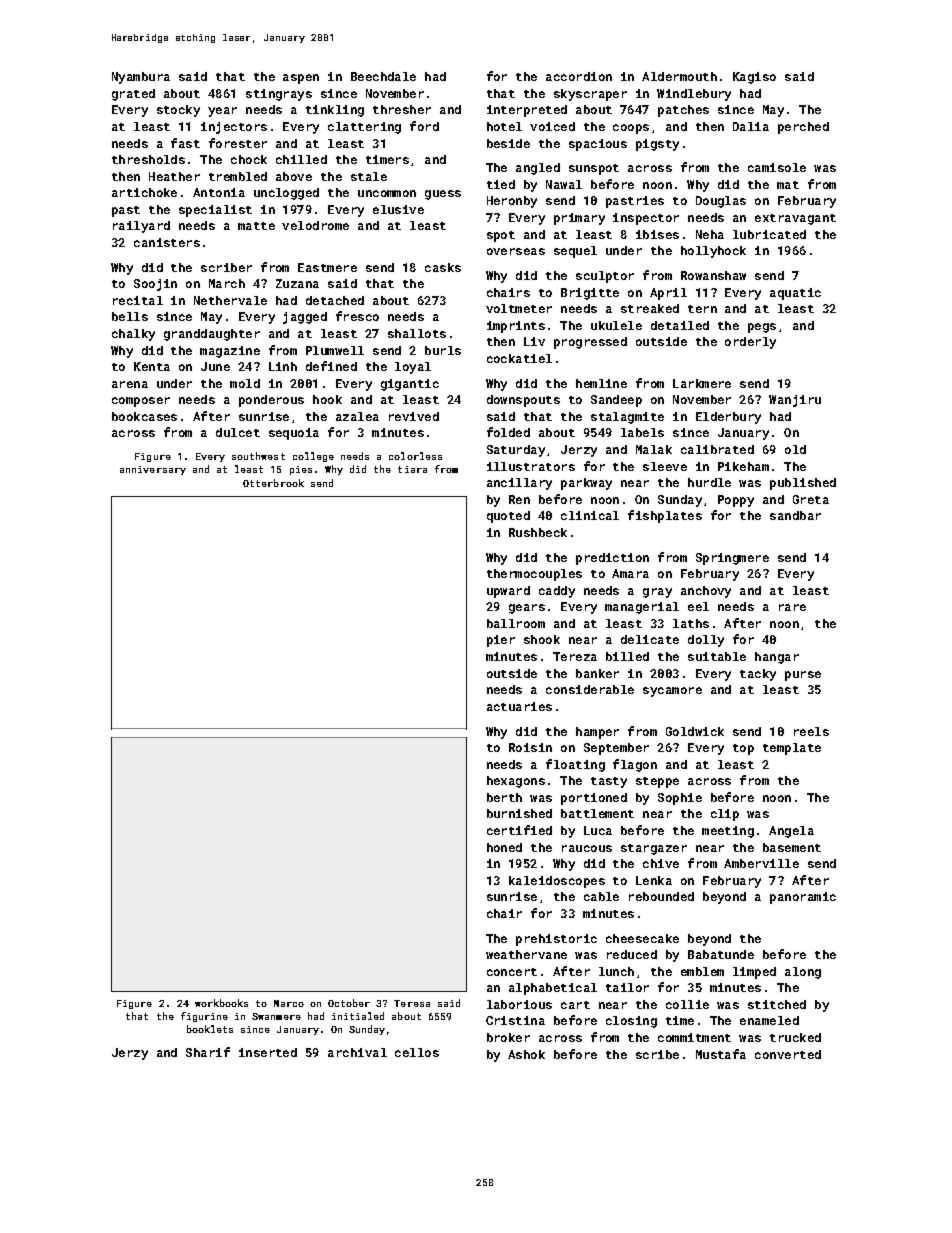 The height and width of the screenshot is (1233, 952). I want to click on Beechdale, so click(383, 76).
